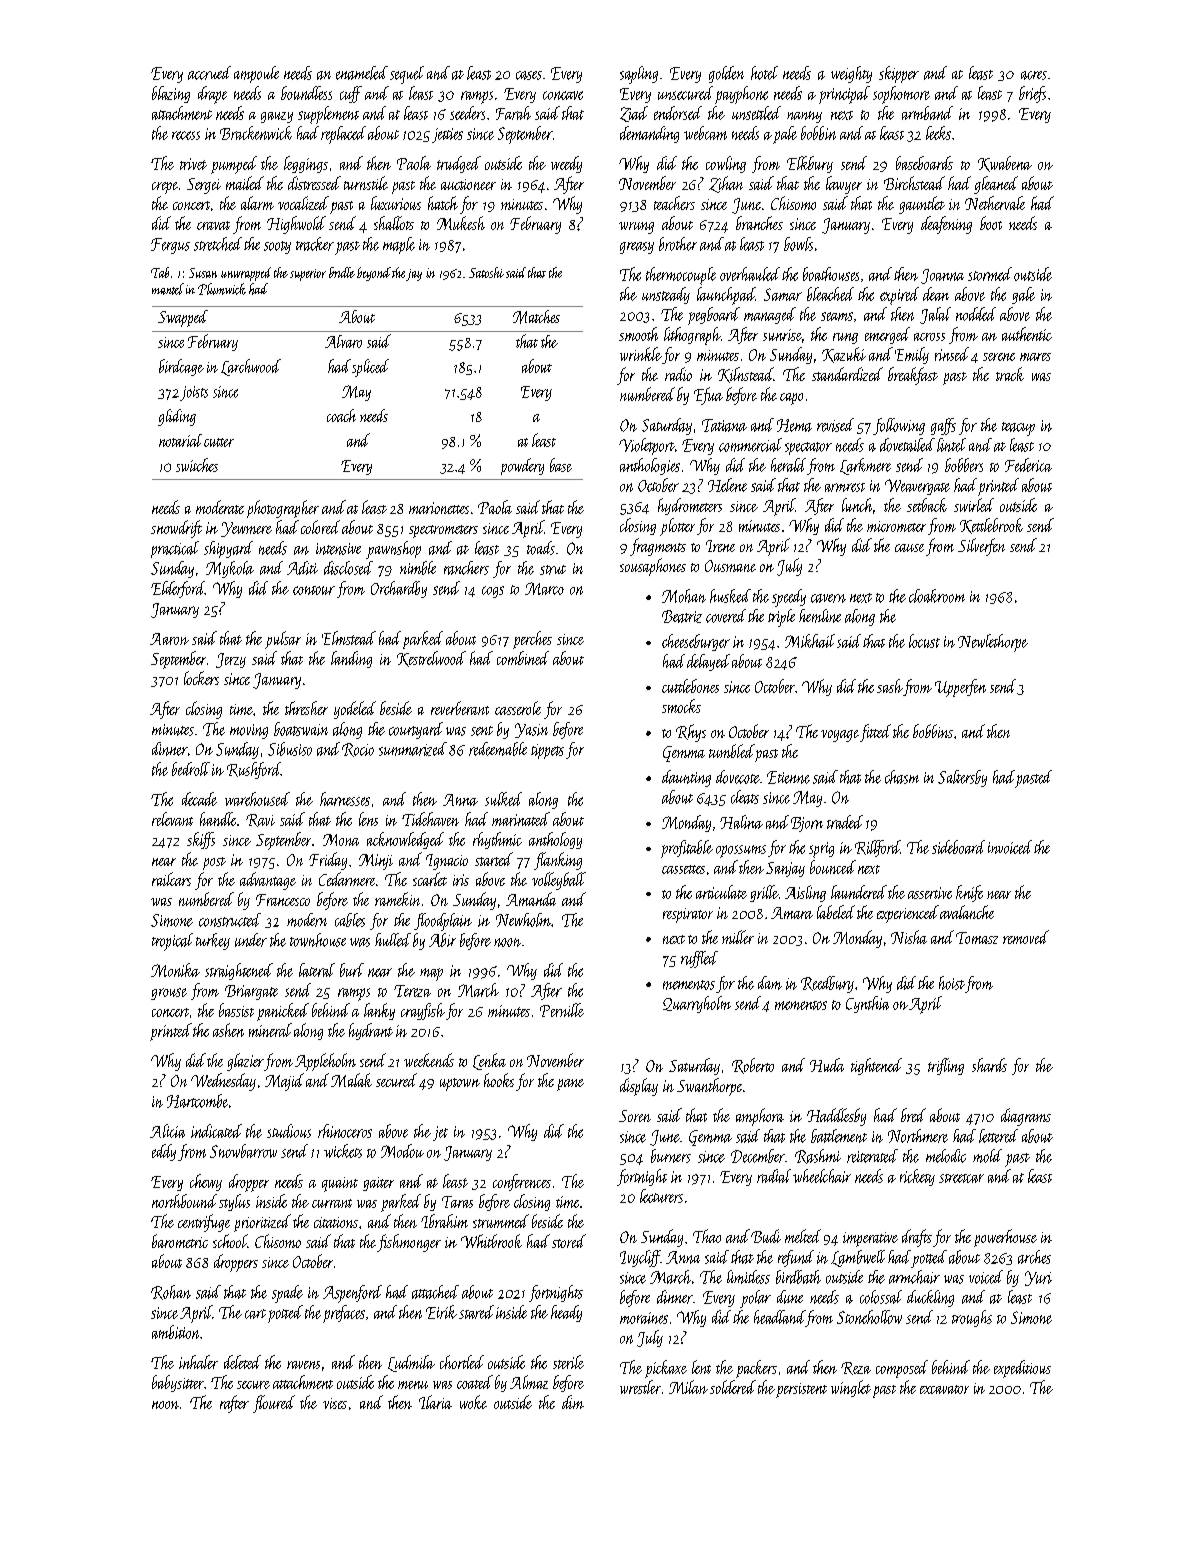 The width and height of the screenshot is (1203, 1557). Describe the element at coordinates (206, 1182) in the screenshot. I see `chewy` at that location.
